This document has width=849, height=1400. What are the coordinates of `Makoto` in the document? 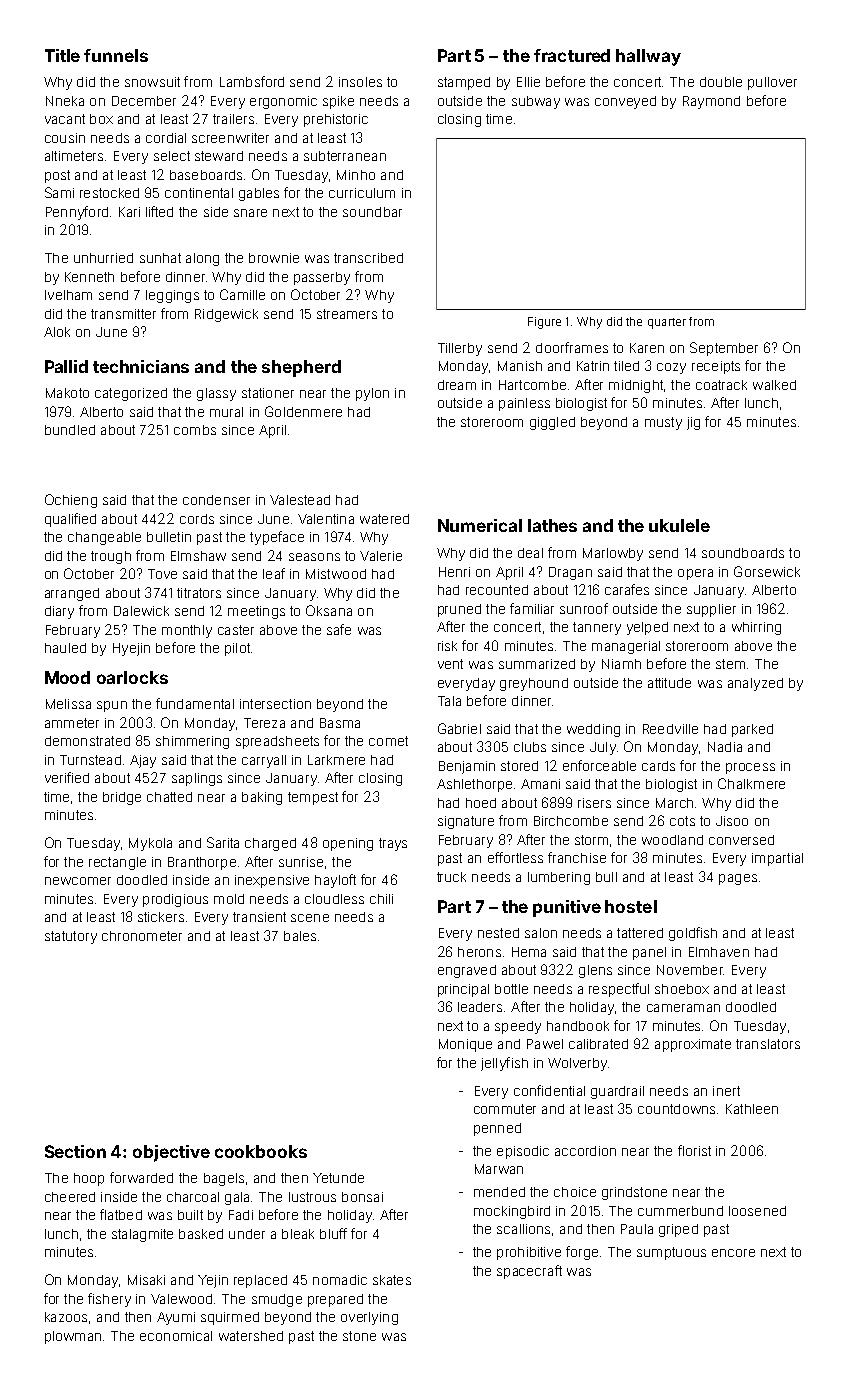 It's located at (67, 393).
